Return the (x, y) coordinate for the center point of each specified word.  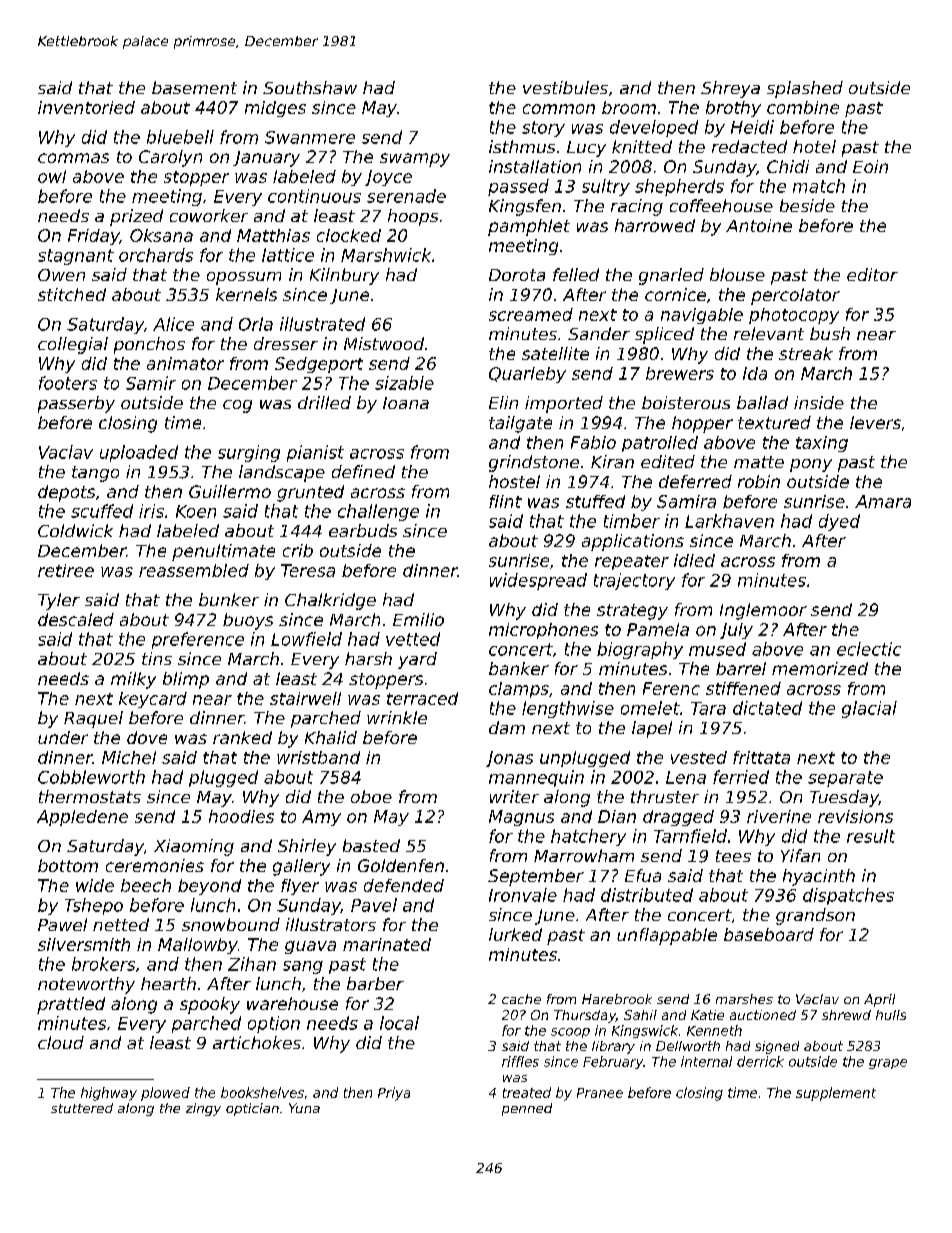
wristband (318, 757)
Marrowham (584, 855)
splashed (805, 89)
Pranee (600, 1093)
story (543, 129)
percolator (795, 296)
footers (68, 383)
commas (73, 158)
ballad (762, 402)
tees (733, 856)
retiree (66, 570)
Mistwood (384, 343)
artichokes (257, 1042)
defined (363, 471)
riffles (520, 1061)
